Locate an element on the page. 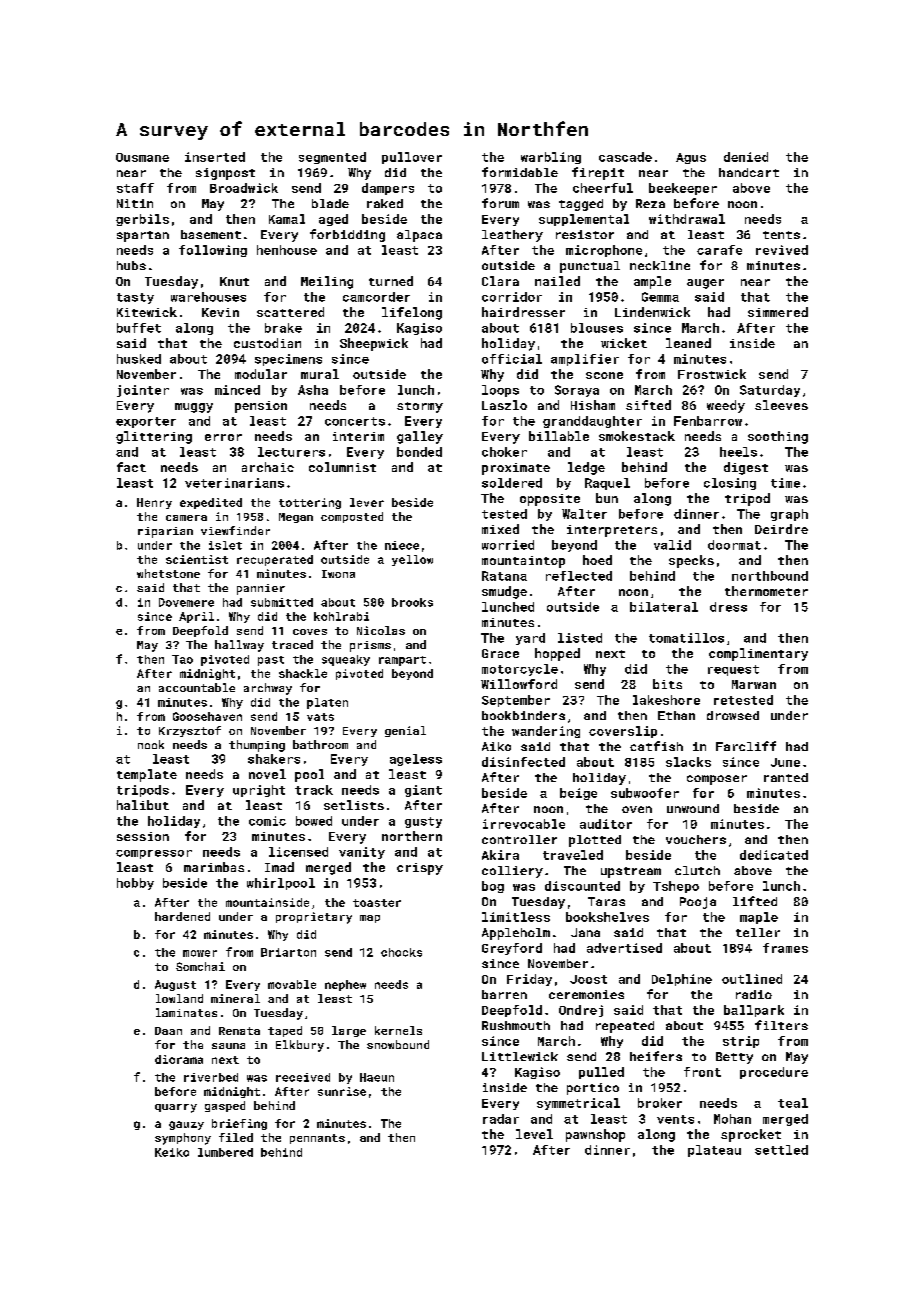 The width and height of the document is (924, 1308). pullover is located at coordinates (412, 158).
